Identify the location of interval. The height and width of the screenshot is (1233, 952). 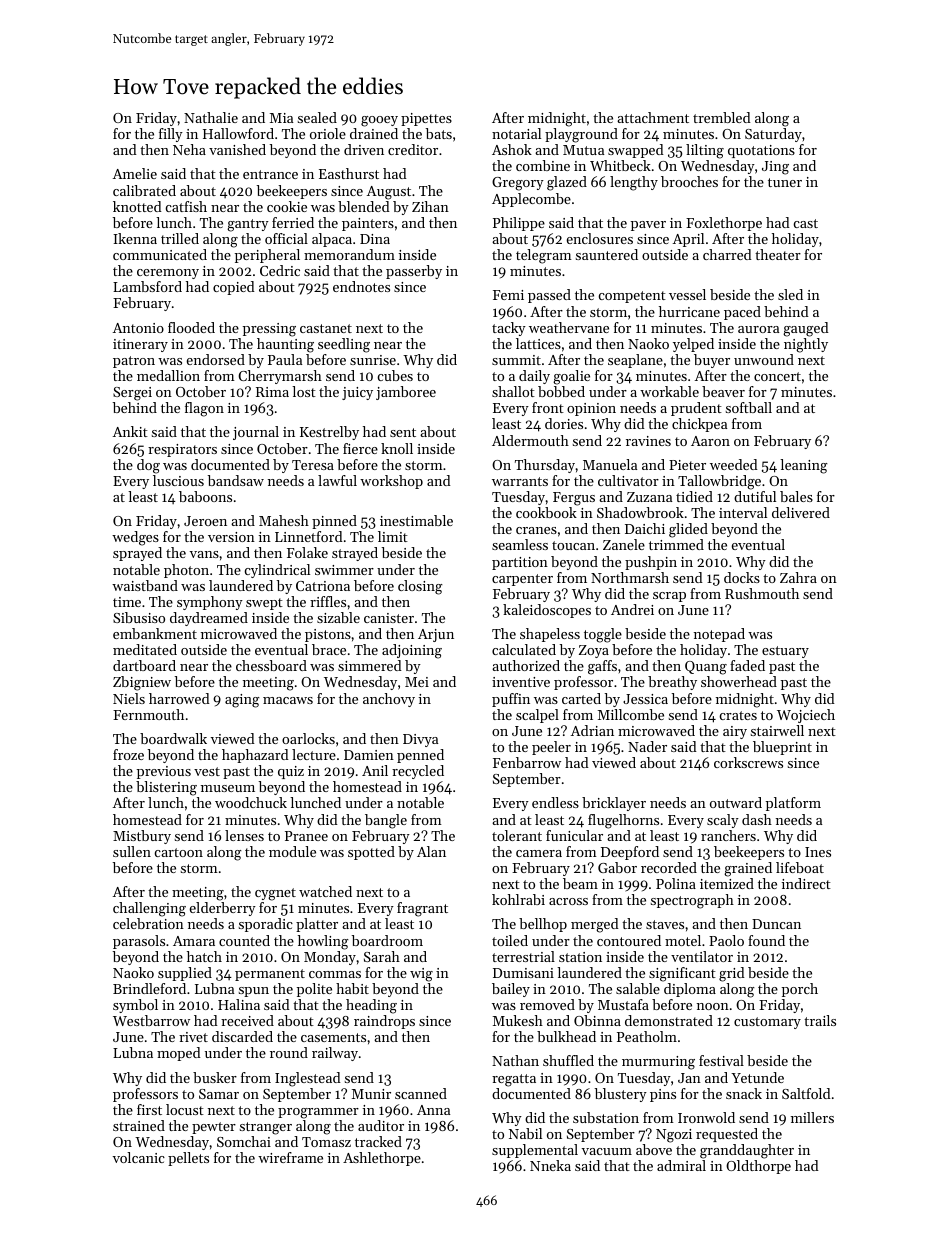
(743, 512).
